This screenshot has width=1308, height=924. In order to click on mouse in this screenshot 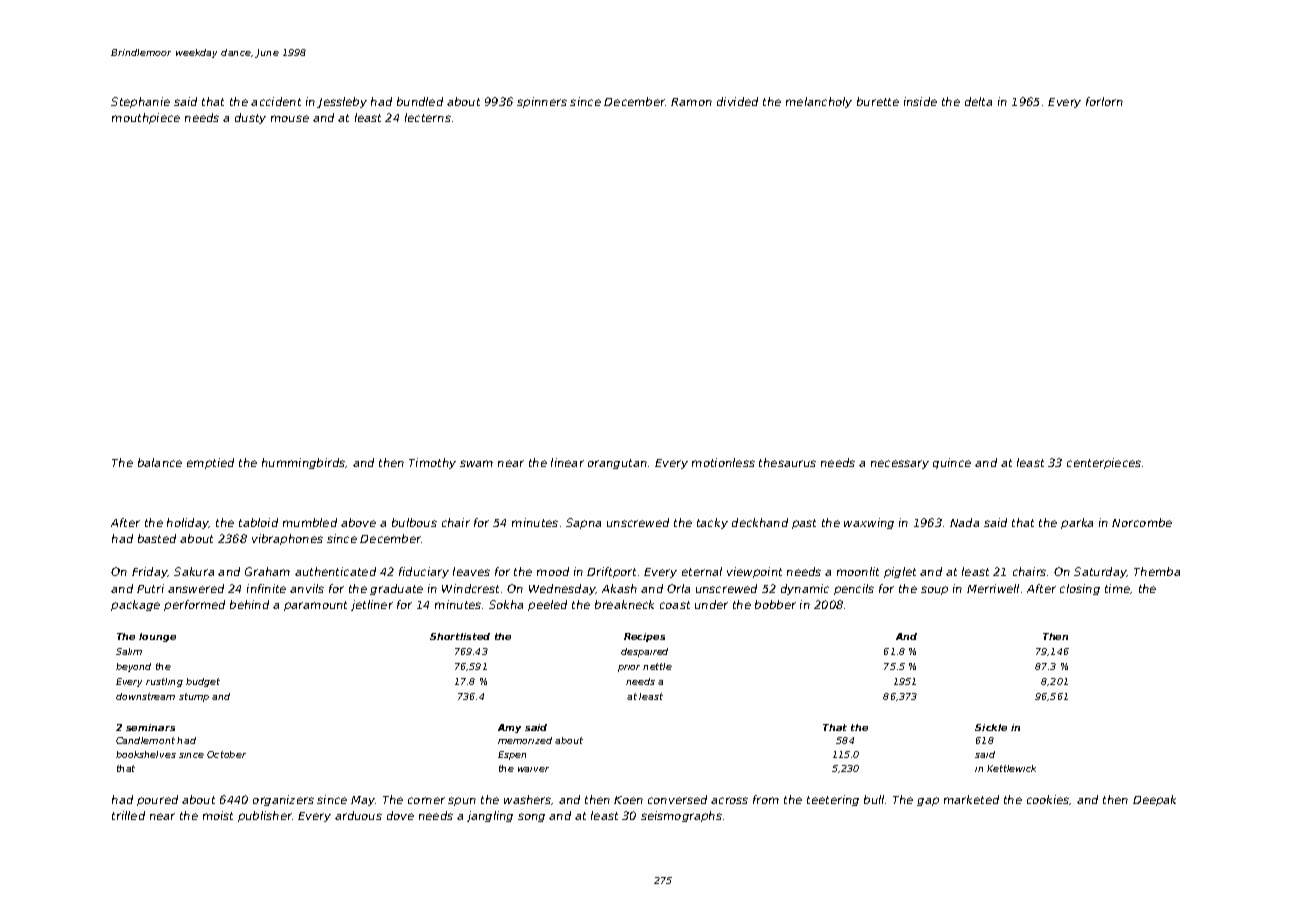, I will do `click(290, 118)`.
